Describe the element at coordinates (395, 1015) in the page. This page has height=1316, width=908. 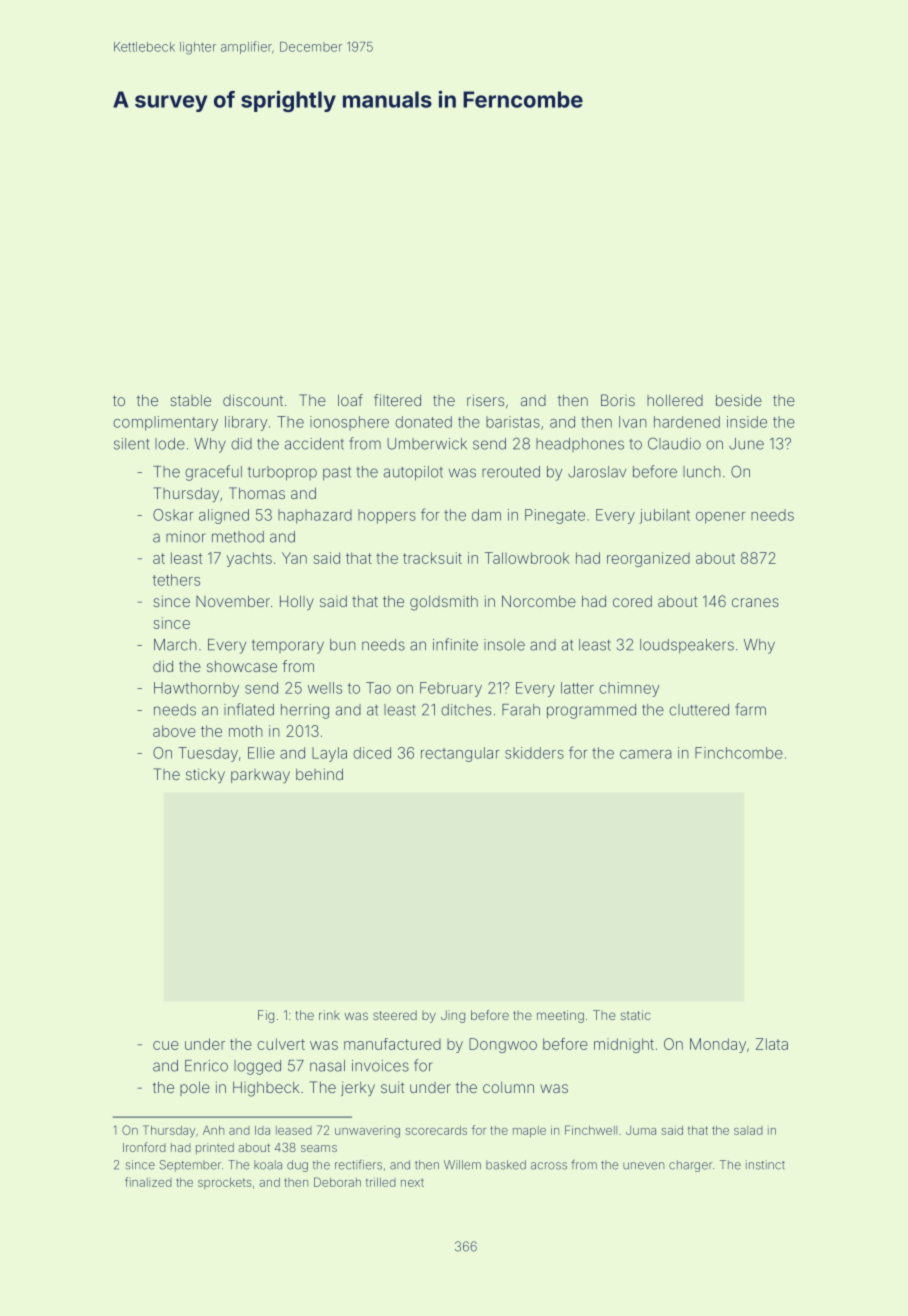
I see `steered` at that location.
